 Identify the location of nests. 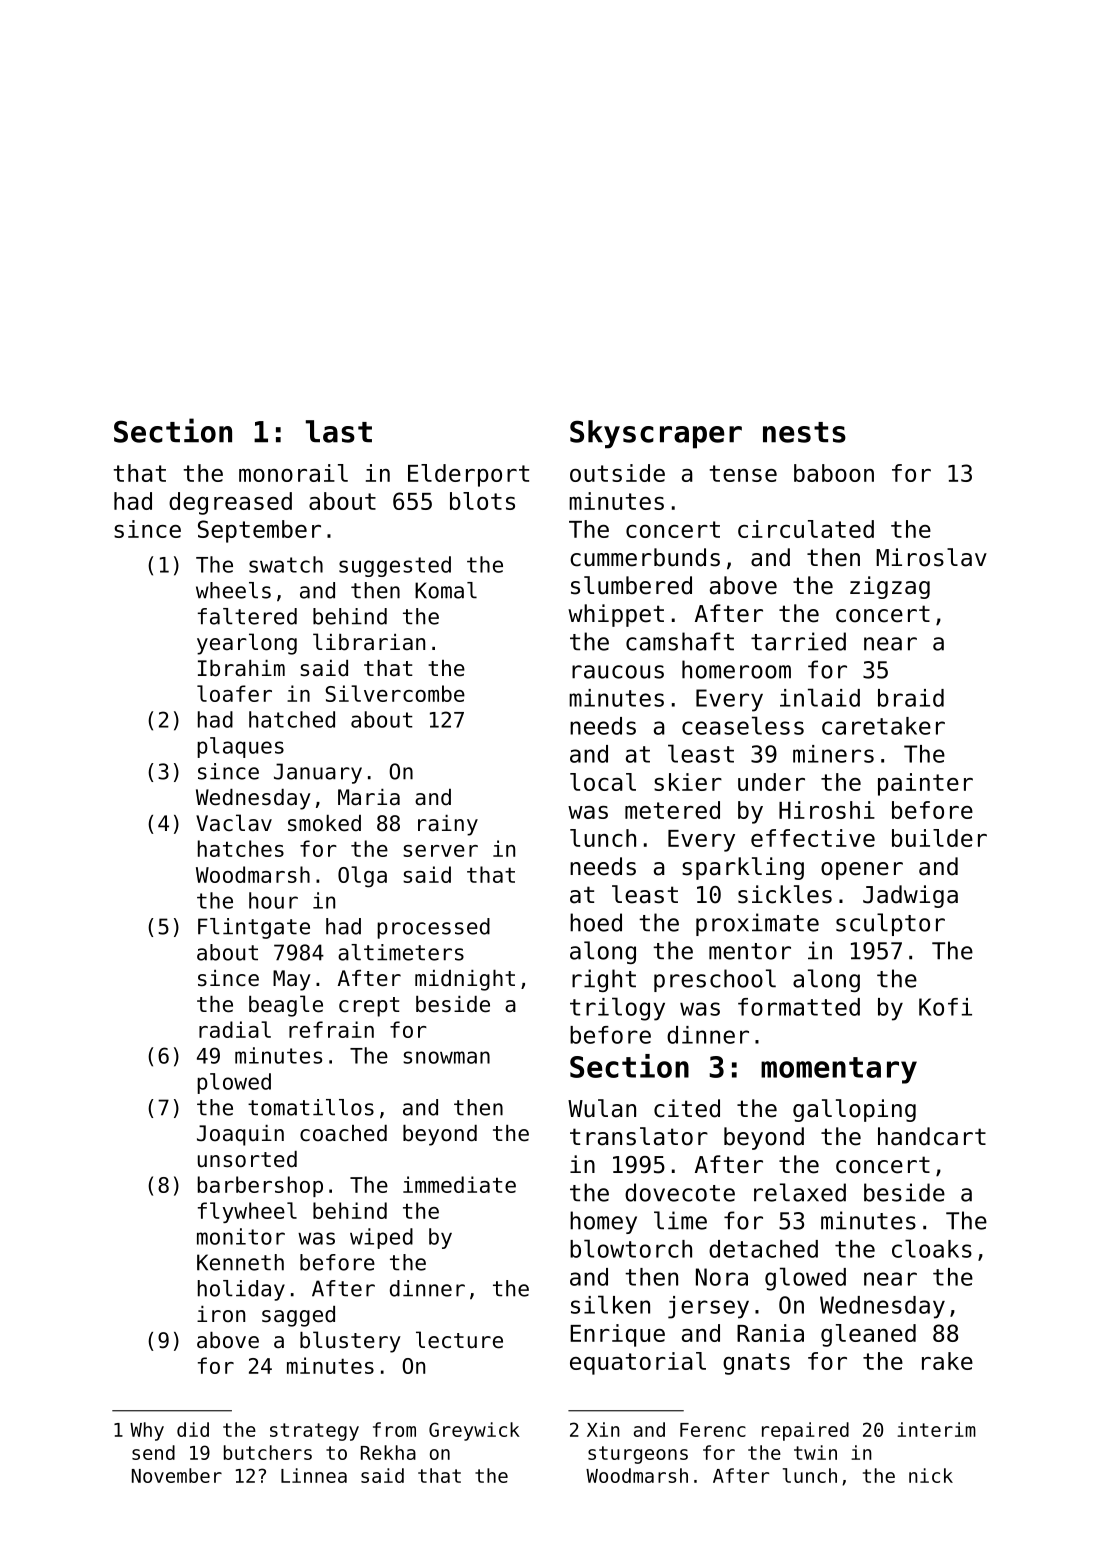
(804, 432).
